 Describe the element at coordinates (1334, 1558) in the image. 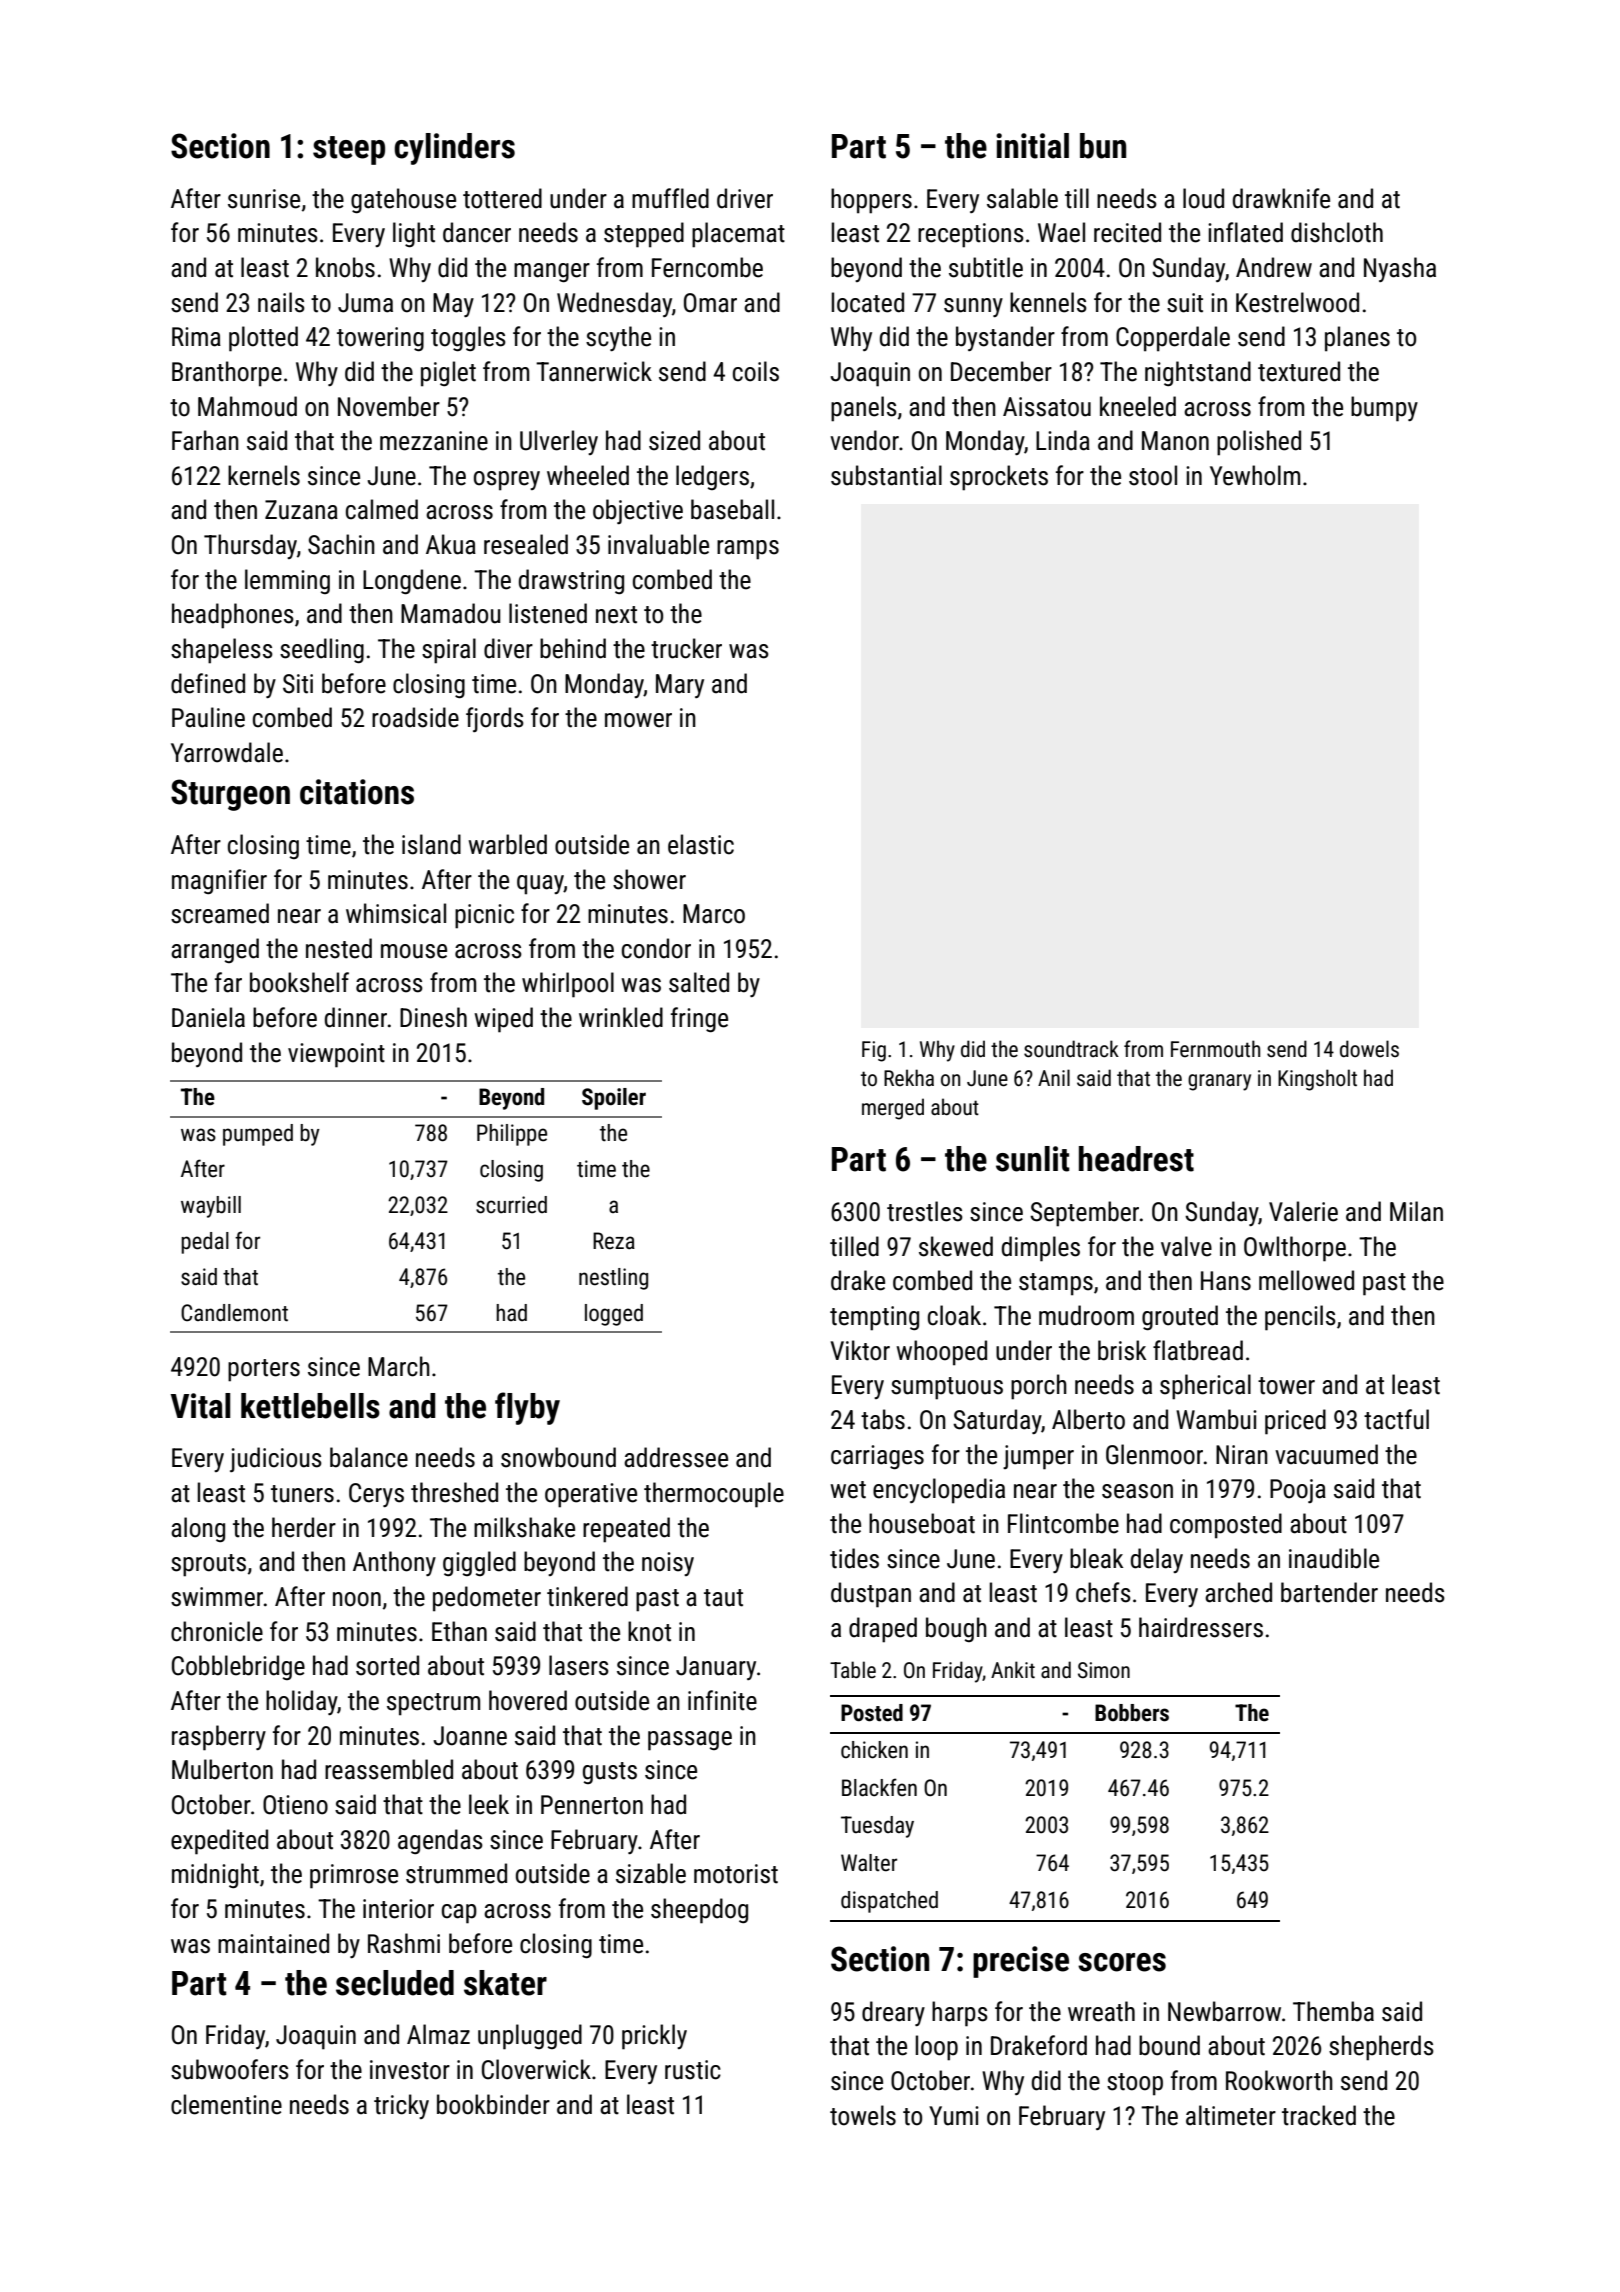

I see `inaudible` at that location.
